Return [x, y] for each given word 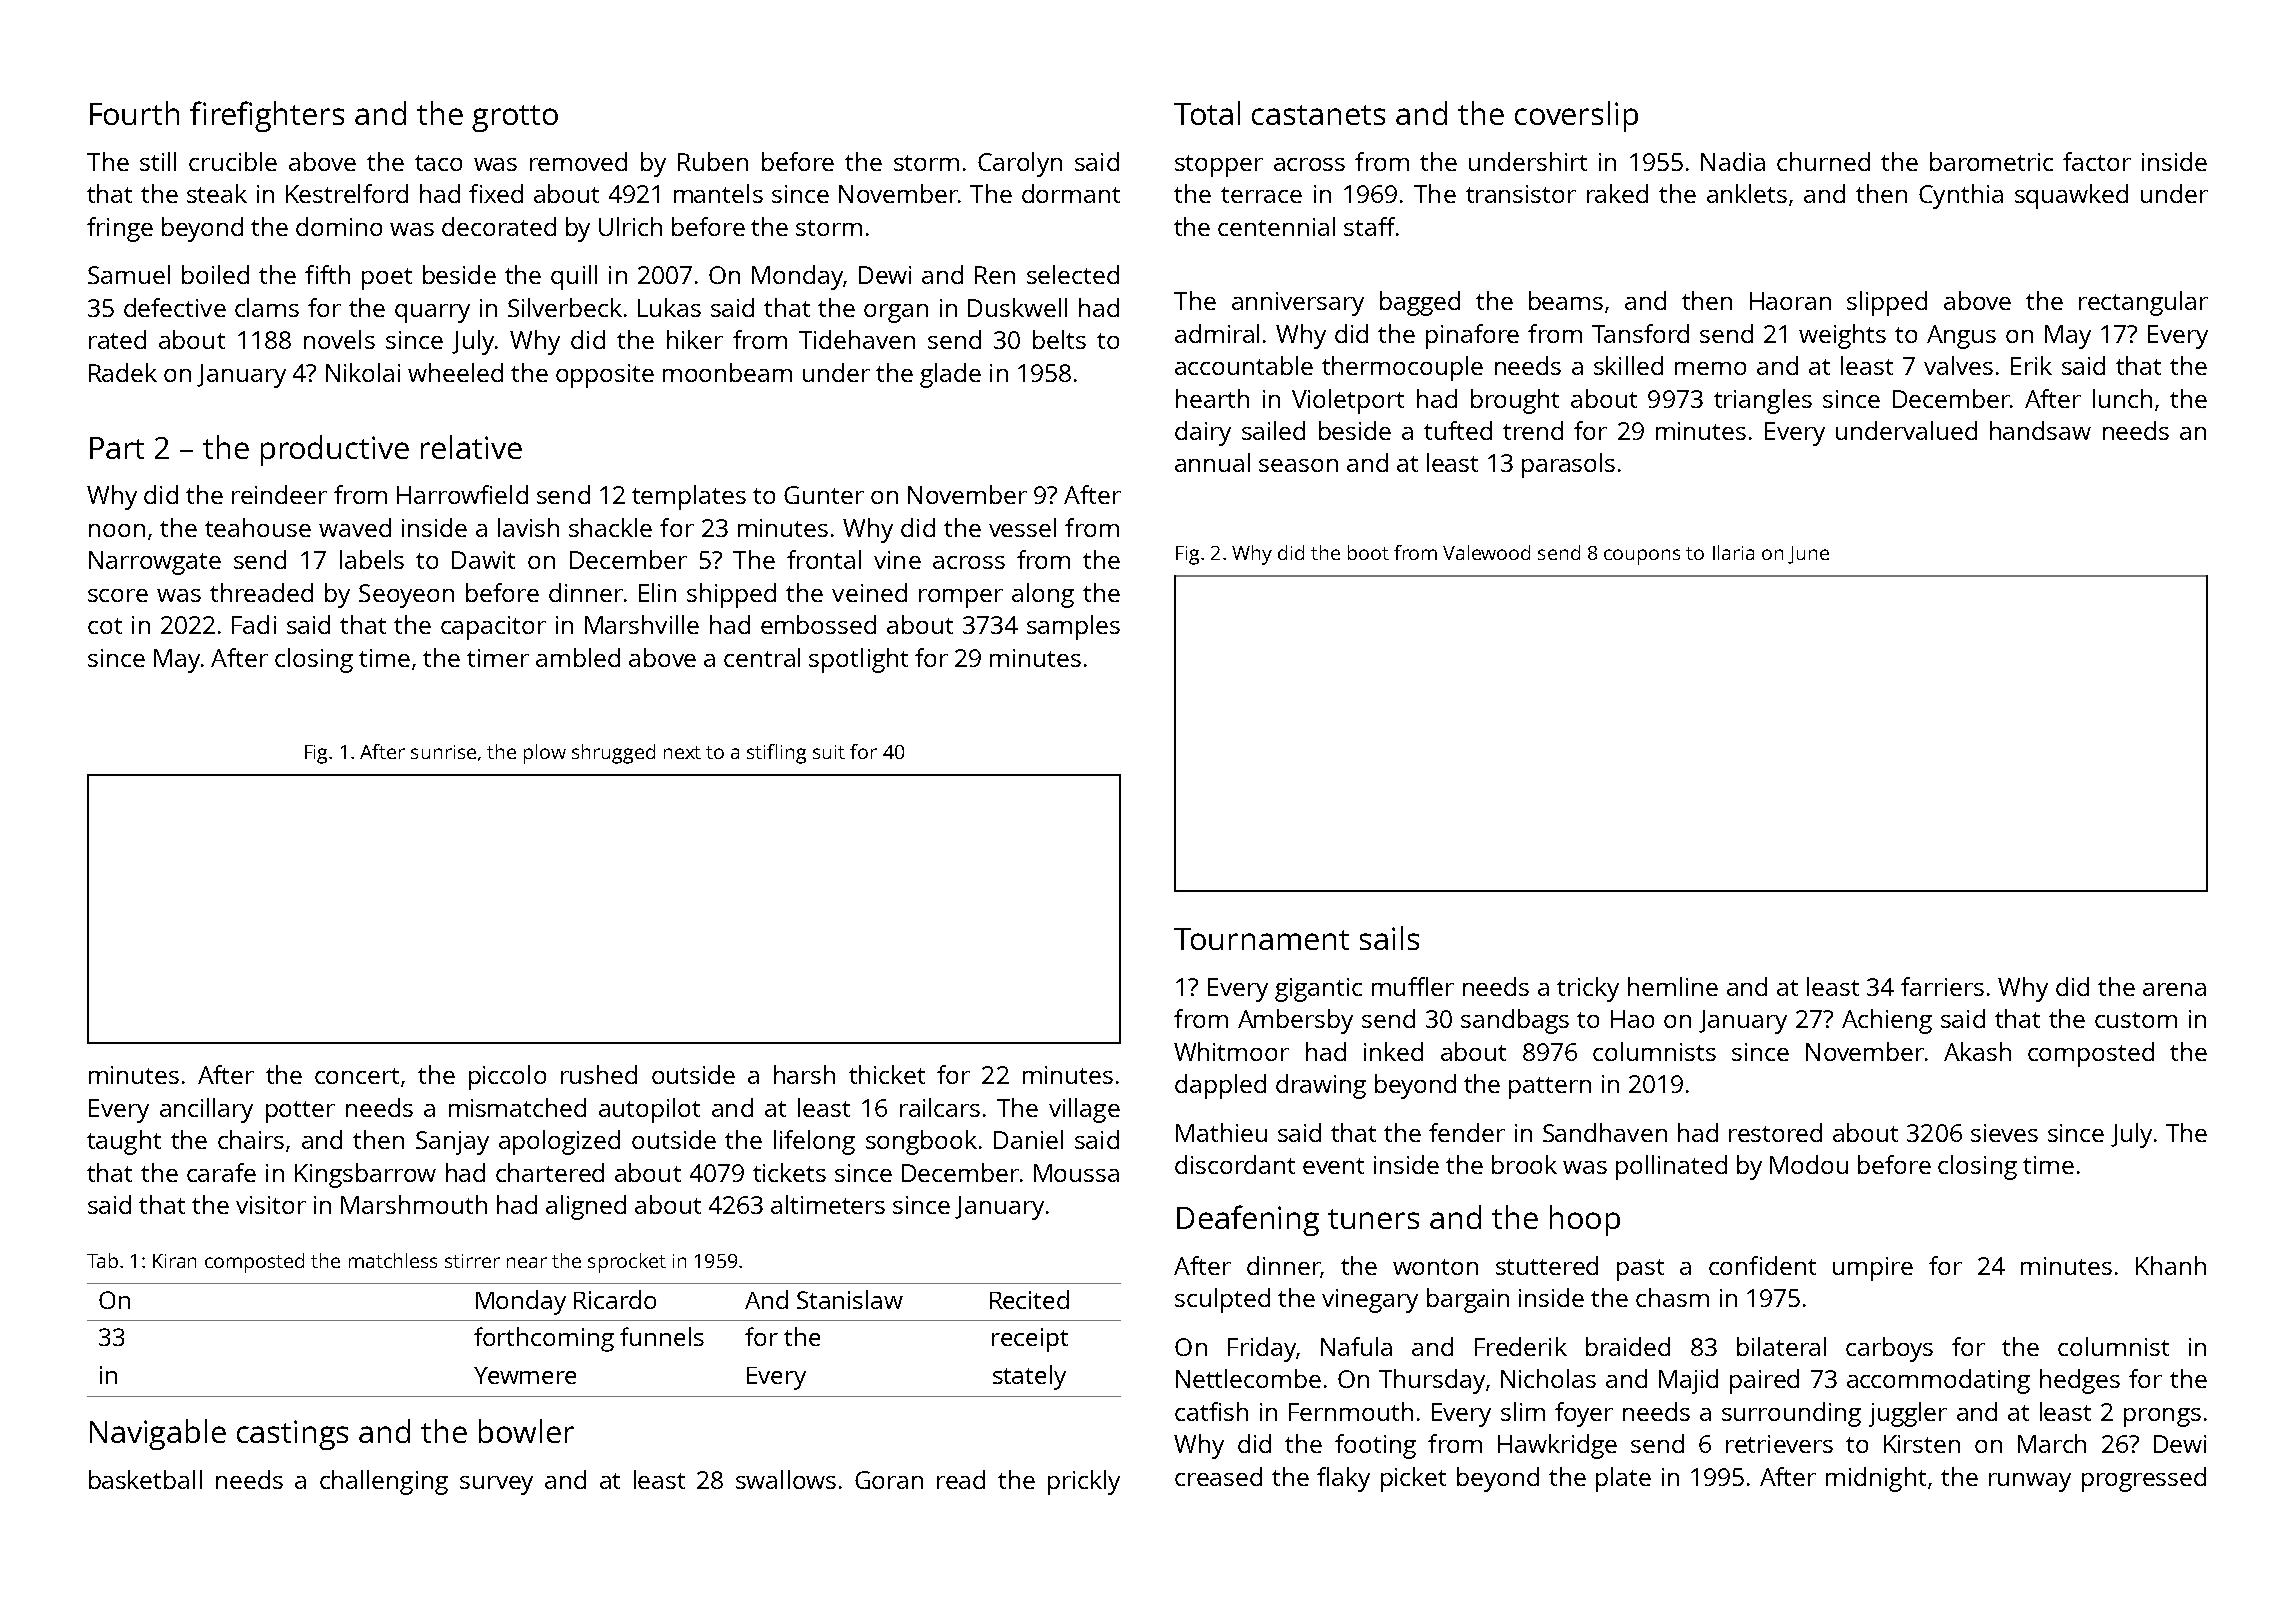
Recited [1029, 1299]
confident [1762, 1265]
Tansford [1640, 333]
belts [1059, 339]
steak [217, 193]
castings [292, 1435]
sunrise [443, 752]
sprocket [627, 1263]
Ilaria [1733, 552]
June [1808, 555]
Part [117, 448]
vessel [1022, 527]
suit [829, 752]
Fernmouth [1351, 1411]
